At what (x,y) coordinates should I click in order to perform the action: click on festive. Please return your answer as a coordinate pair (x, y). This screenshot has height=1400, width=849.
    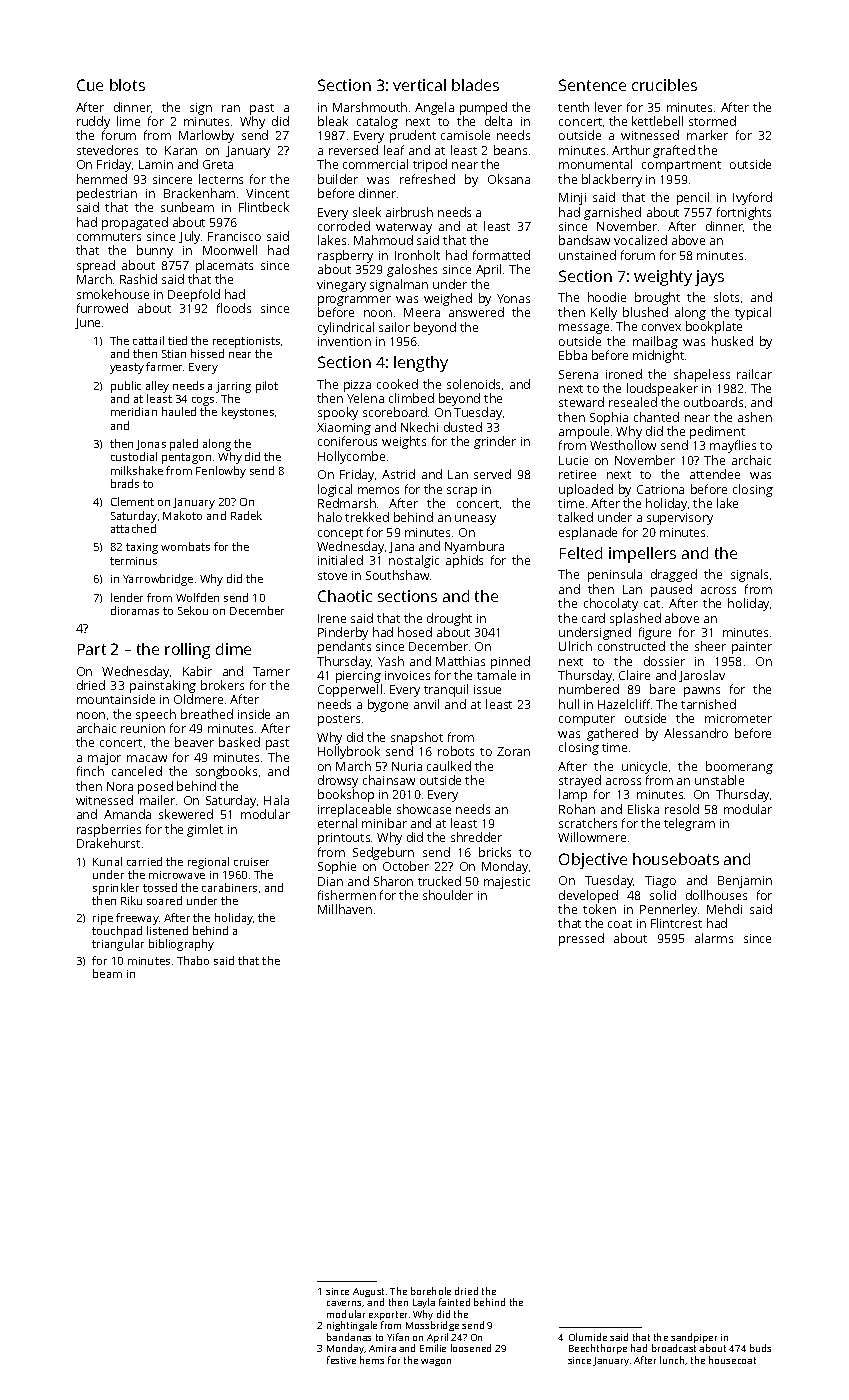
    Looking at the image, I should click on (341, 1360).
